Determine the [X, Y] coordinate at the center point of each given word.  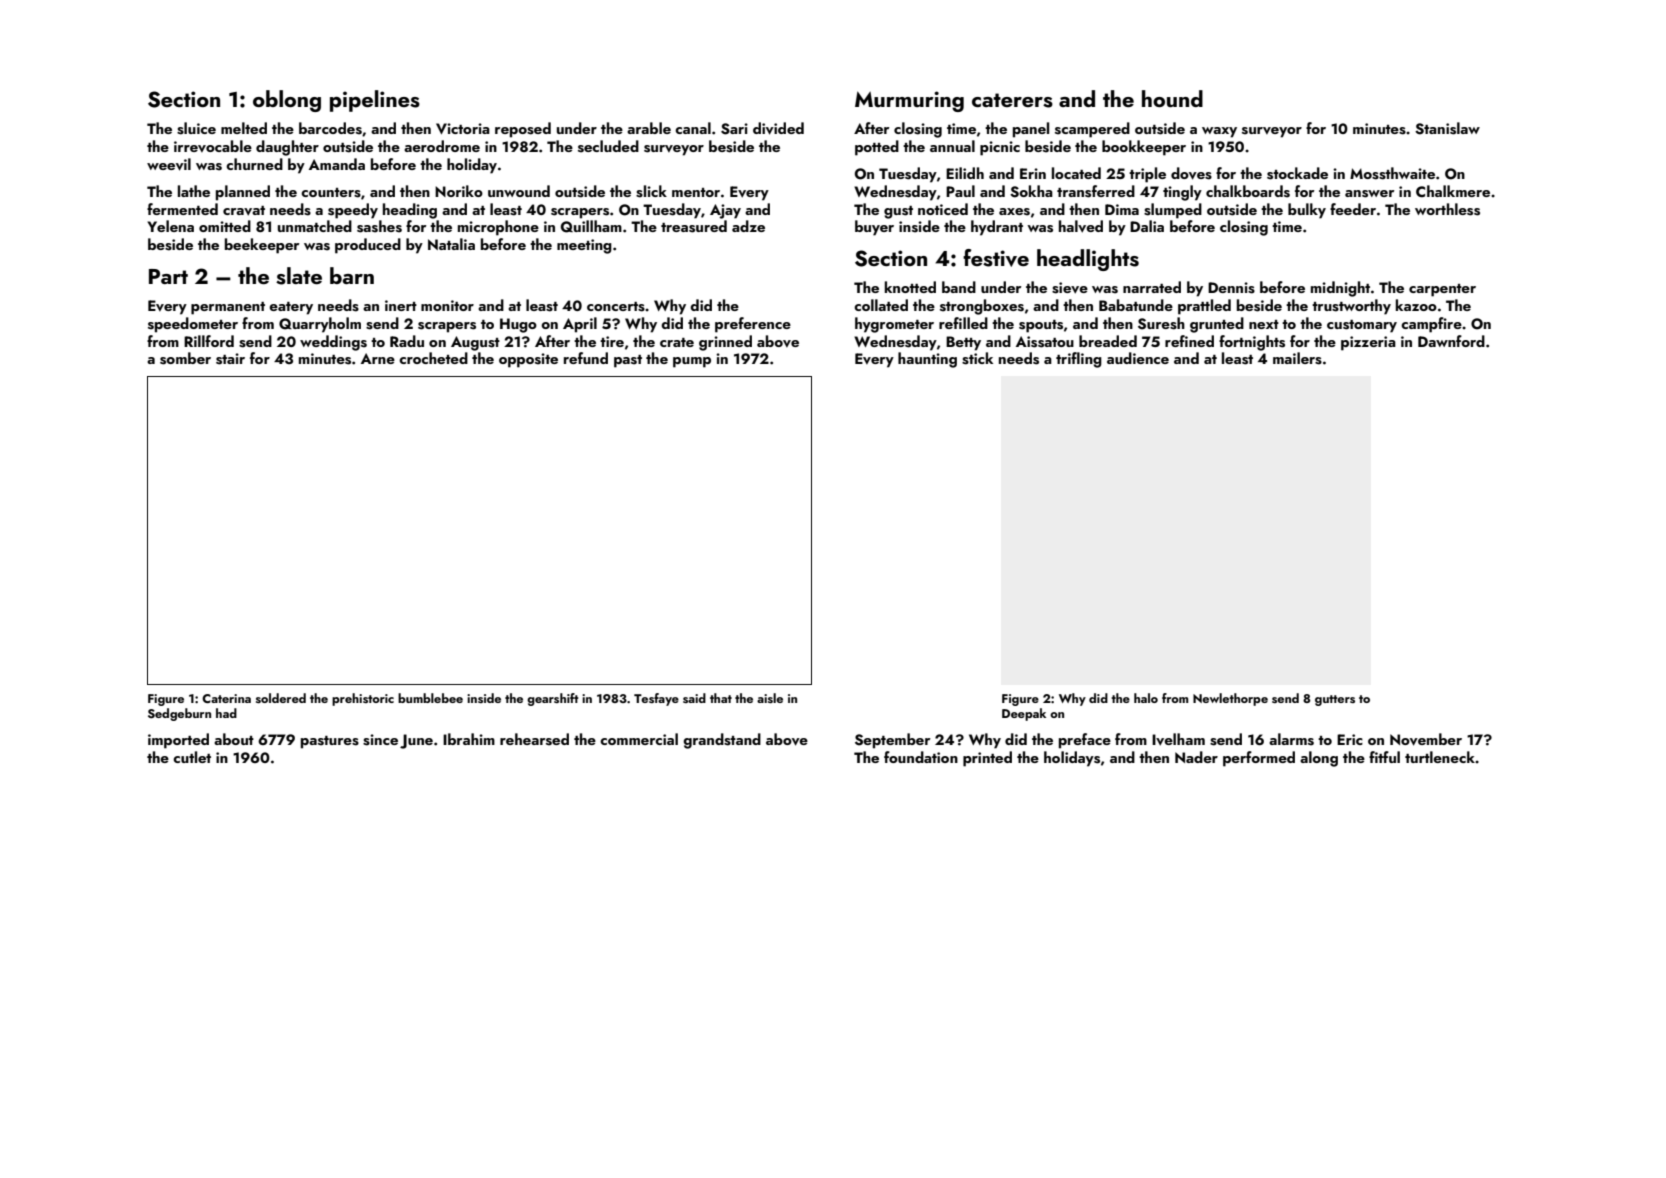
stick [977, 358]
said [694, 698]
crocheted [433, 358]
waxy [1219, 132]
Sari [734, 129]
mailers [1297, 358]
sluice [196, 128]
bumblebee [430, 698]
